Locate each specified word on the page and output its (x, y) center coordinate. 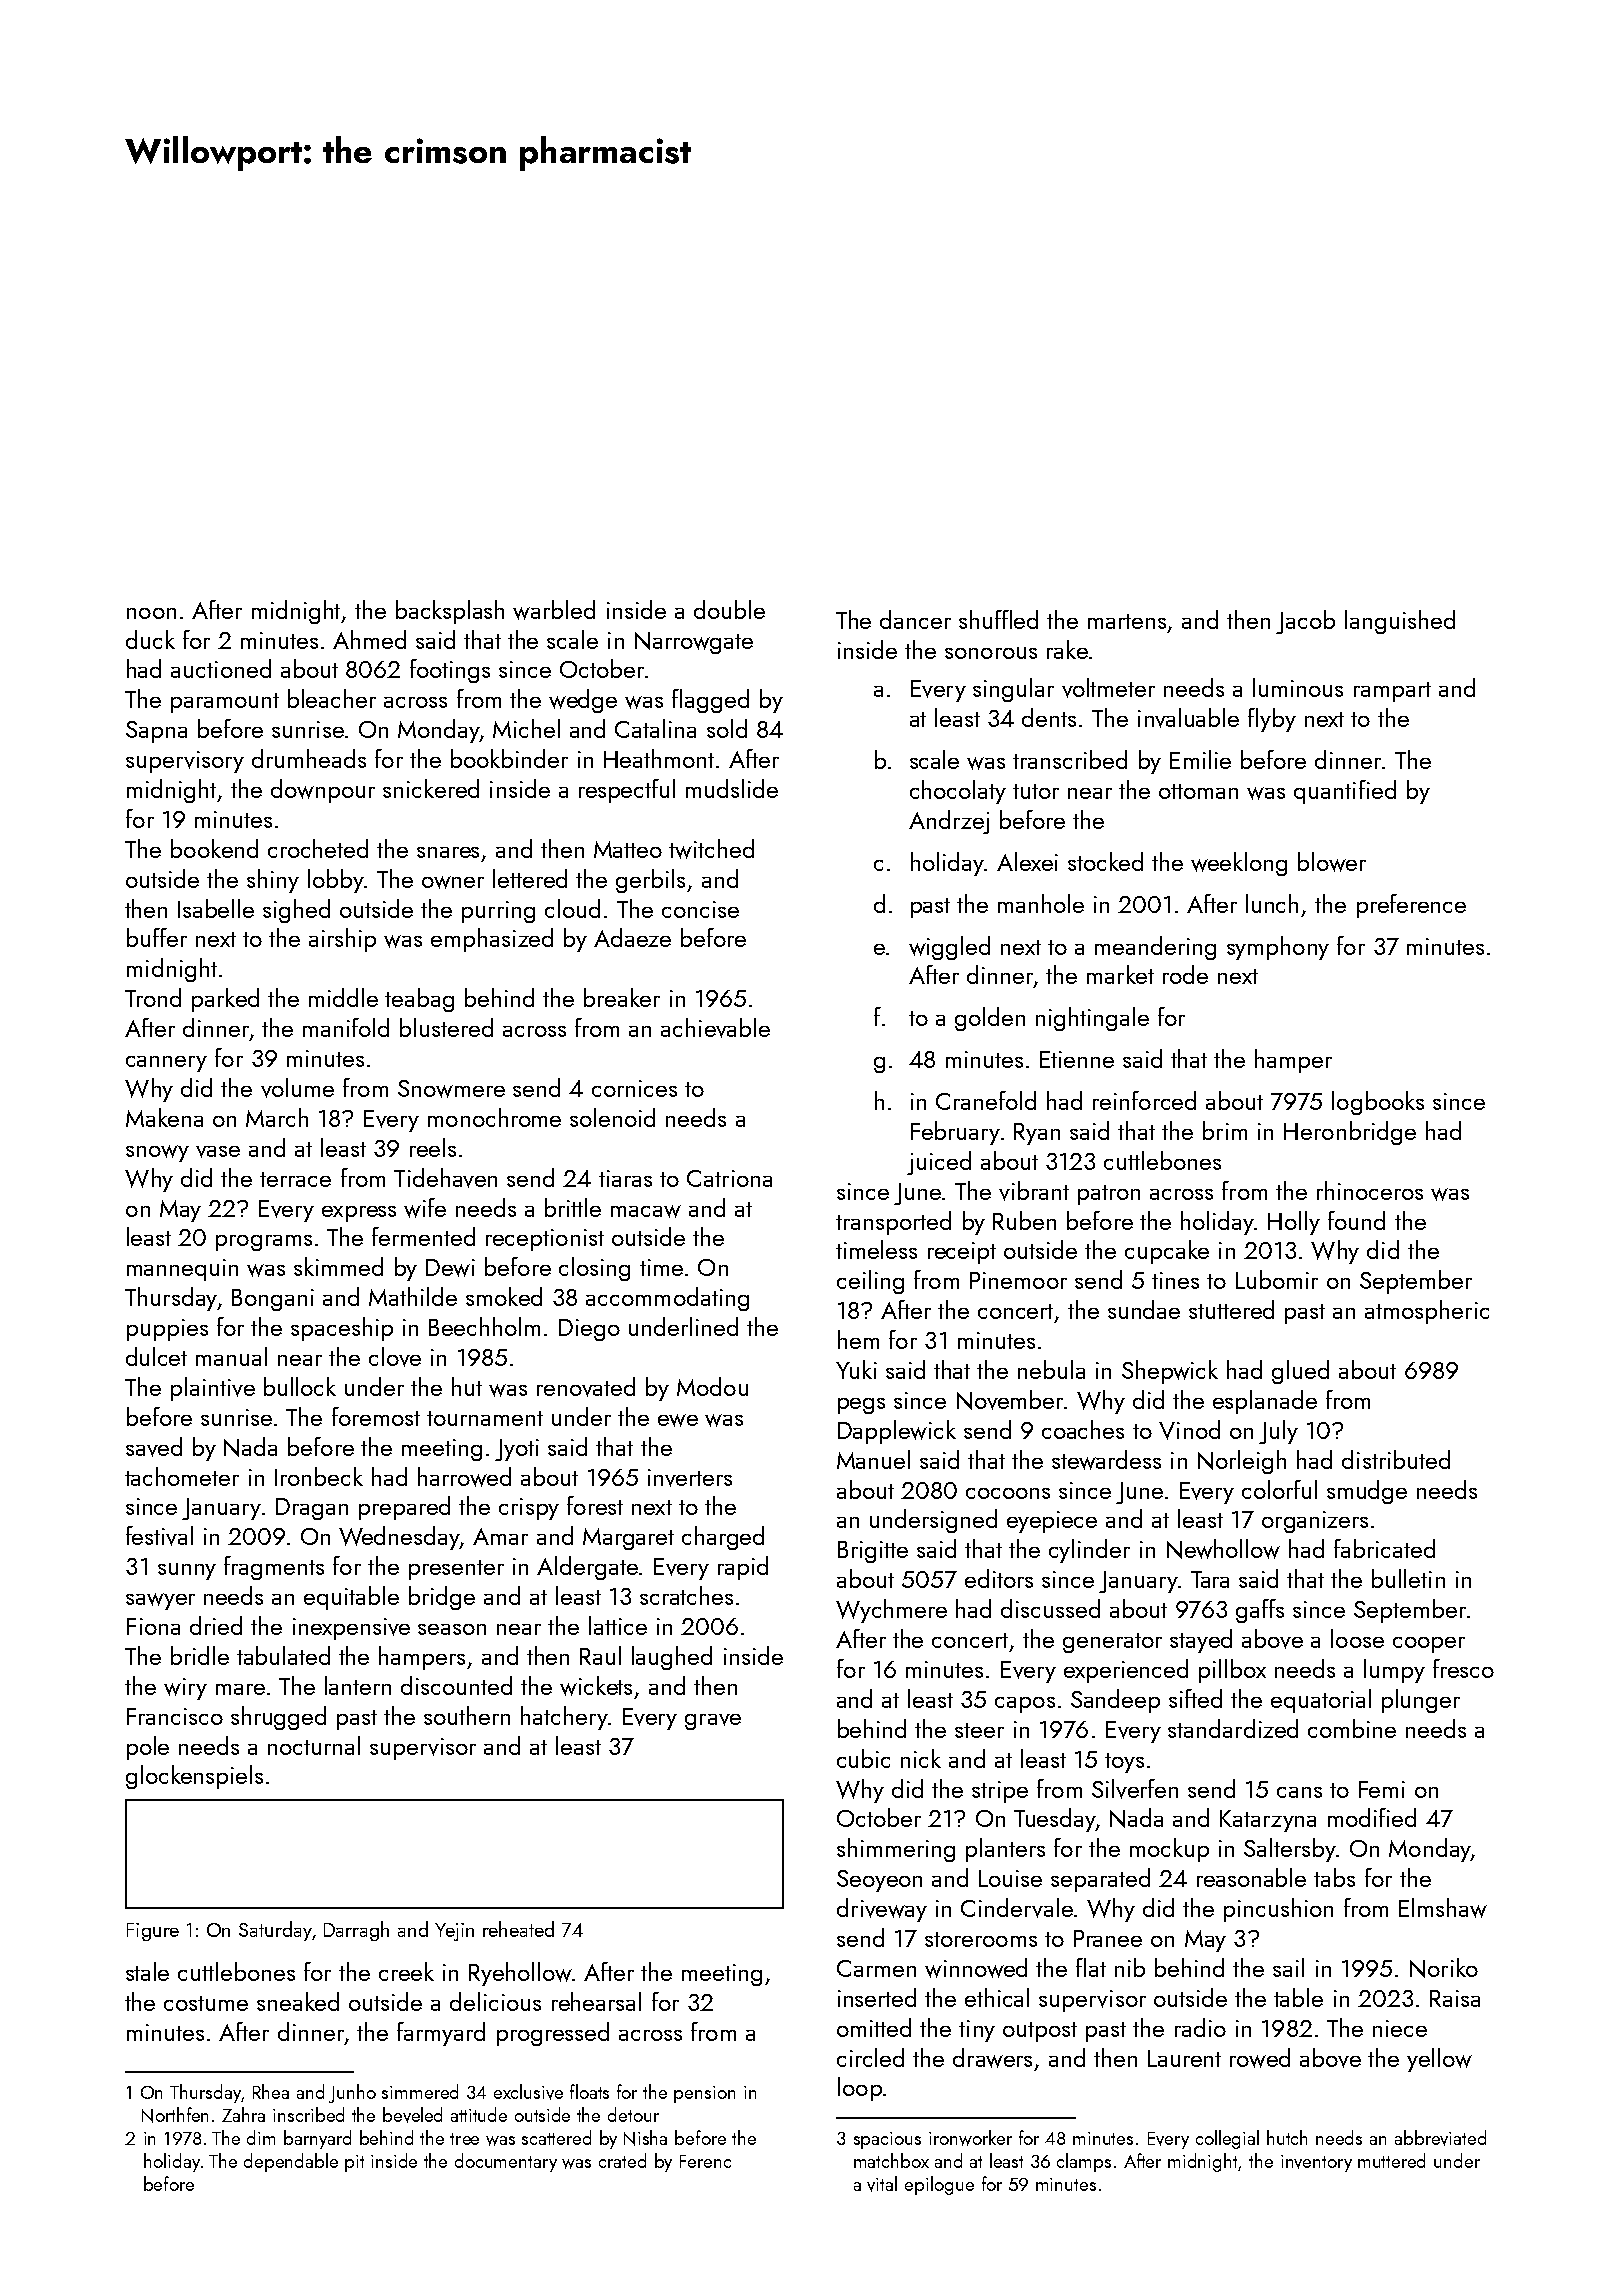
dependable (291, 2162)
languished (1400, 622)
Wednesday (399, 1538)
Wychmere (891, 1611)
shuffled (998, 619)
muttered (1391, 2160)
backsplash (450, 612)
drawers (992, 2058)
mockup (1169, 1850)
